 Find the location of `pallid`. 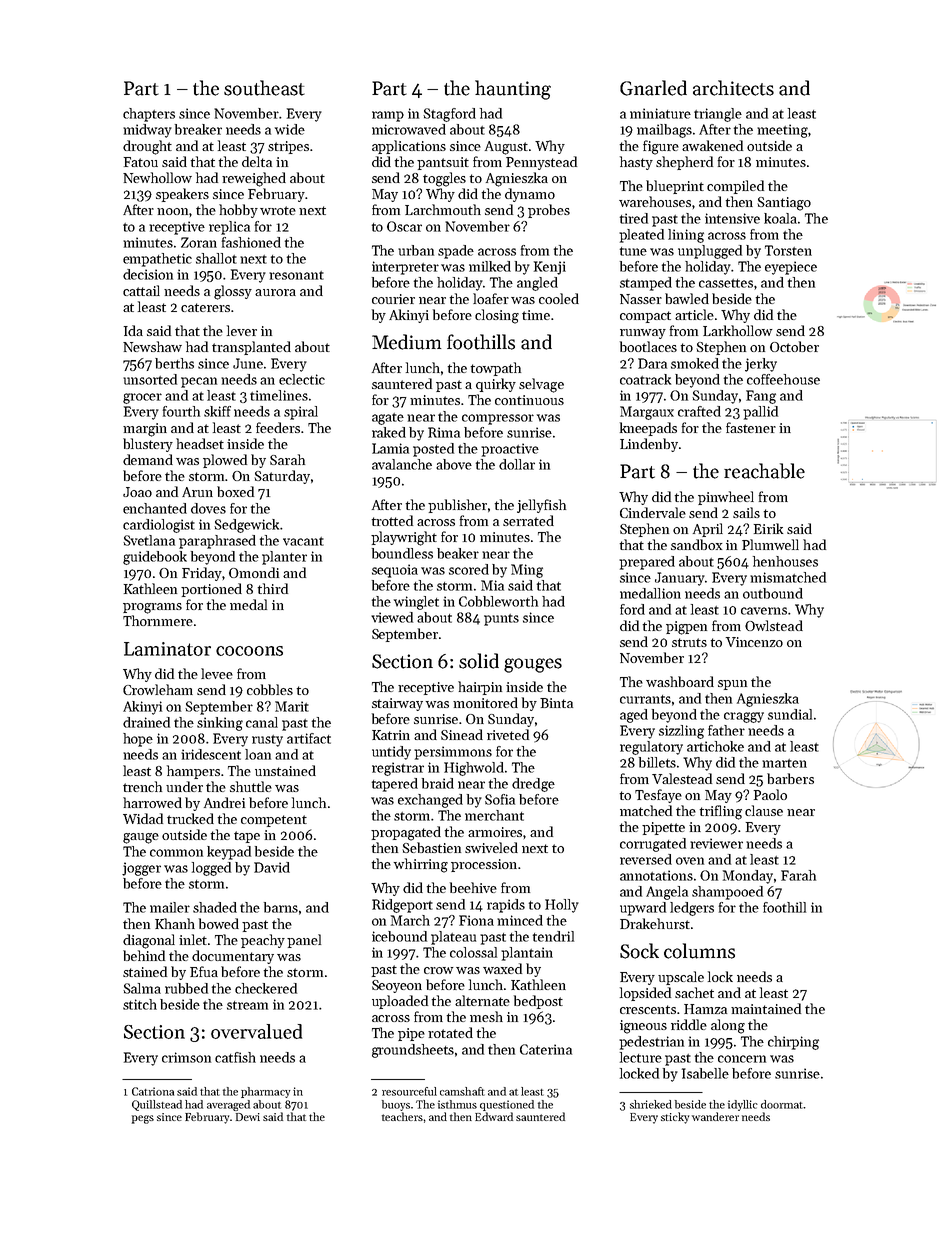

pallid is located at coordinates (760, 413).
